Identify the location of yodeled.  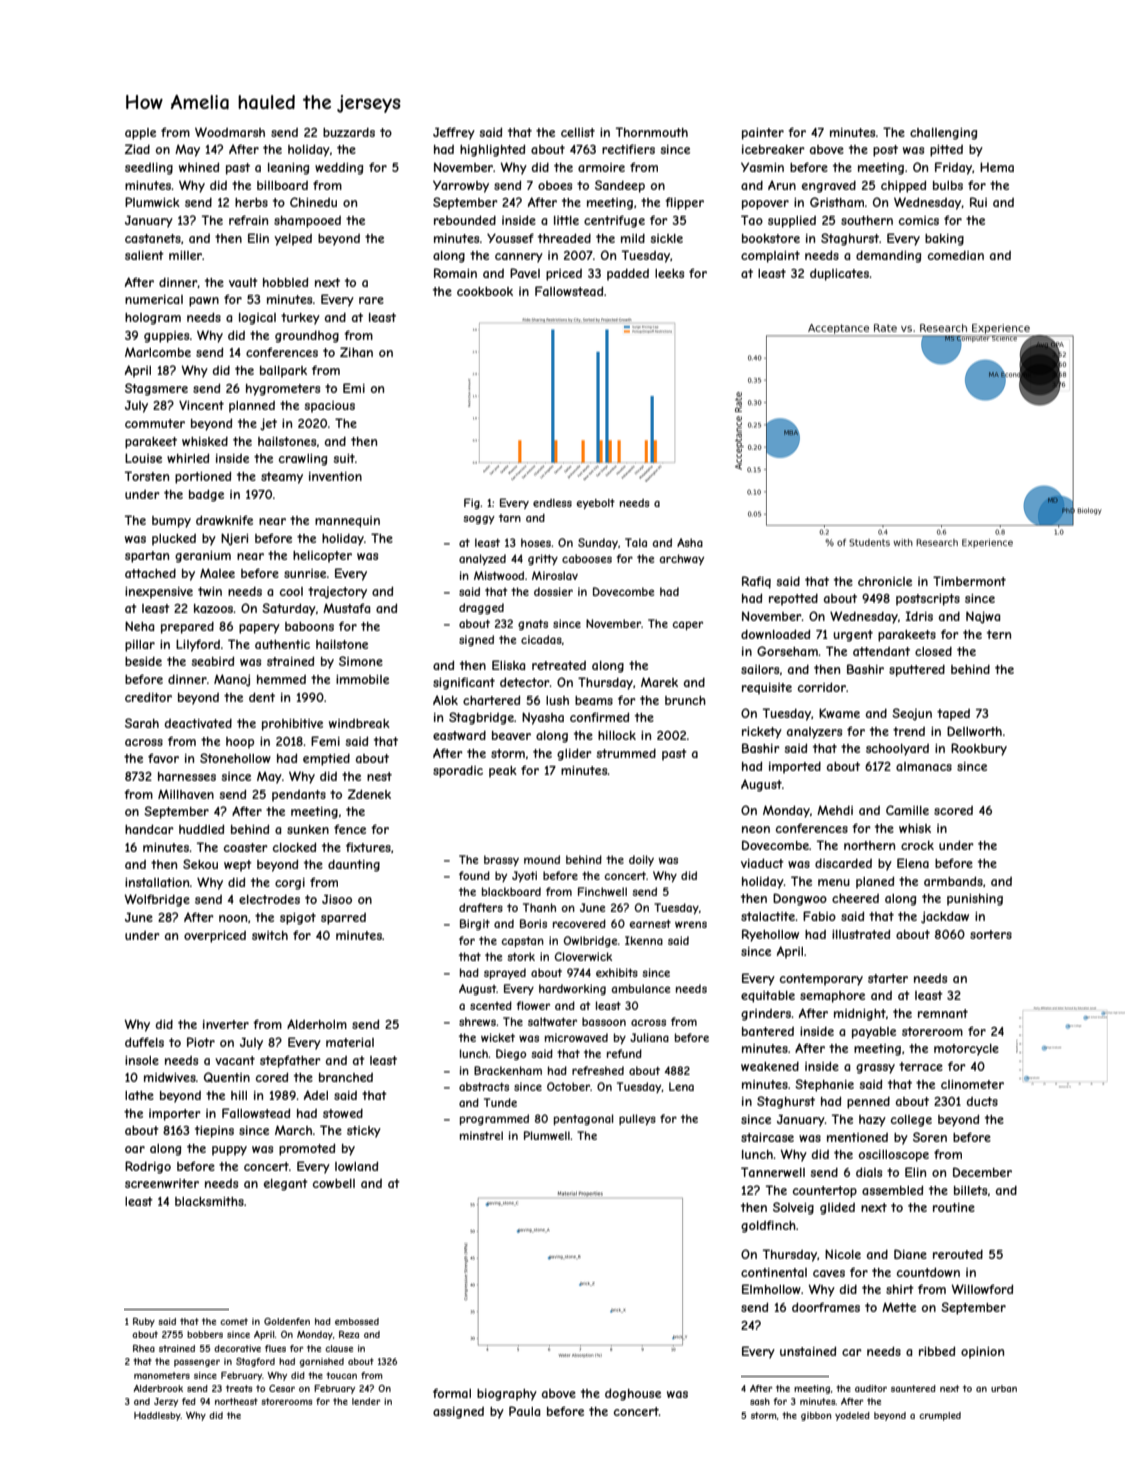
(852, 1416).
